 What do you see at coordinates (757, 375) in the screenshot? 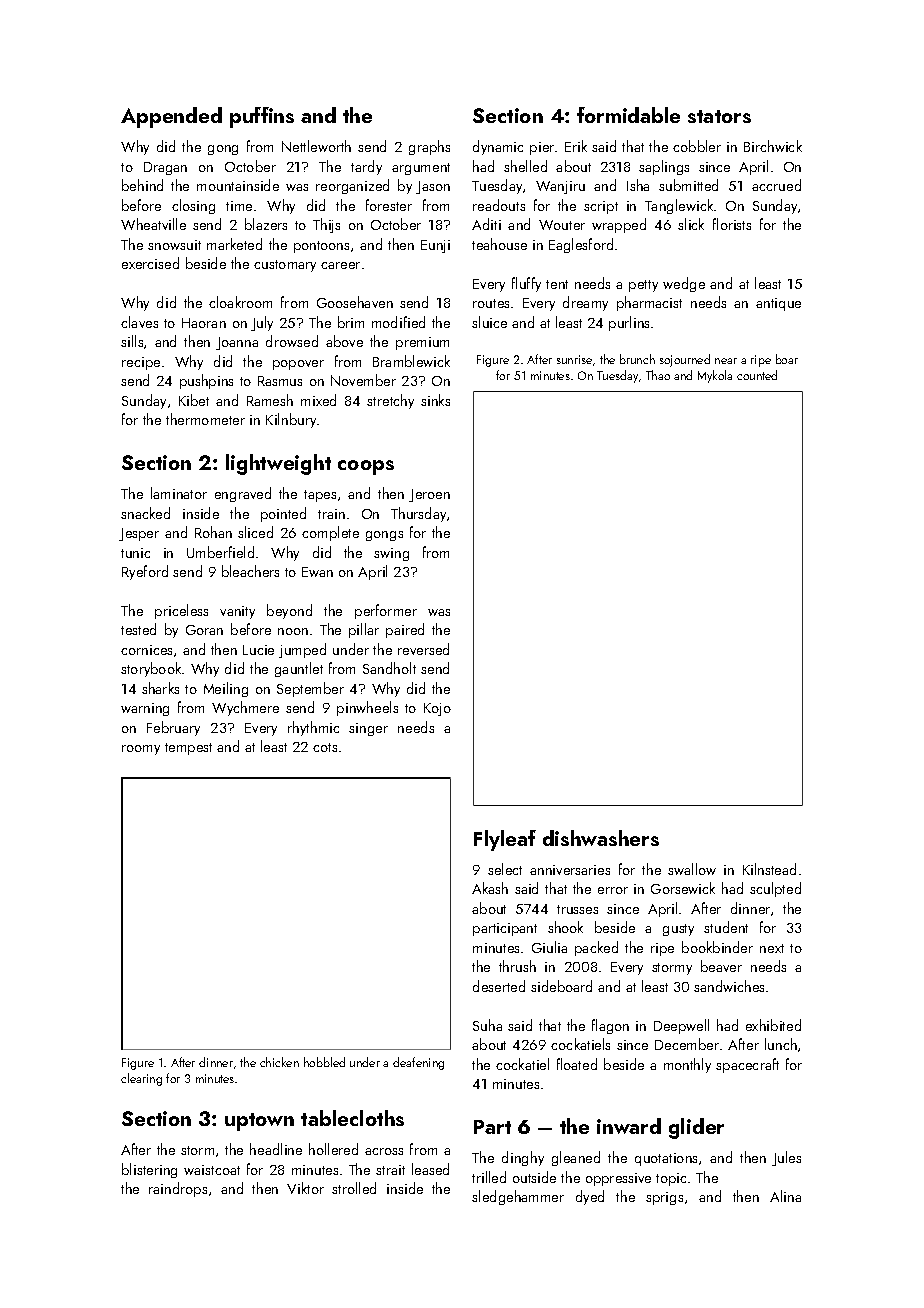
I see `counted` at bounding box center [757, 375].
